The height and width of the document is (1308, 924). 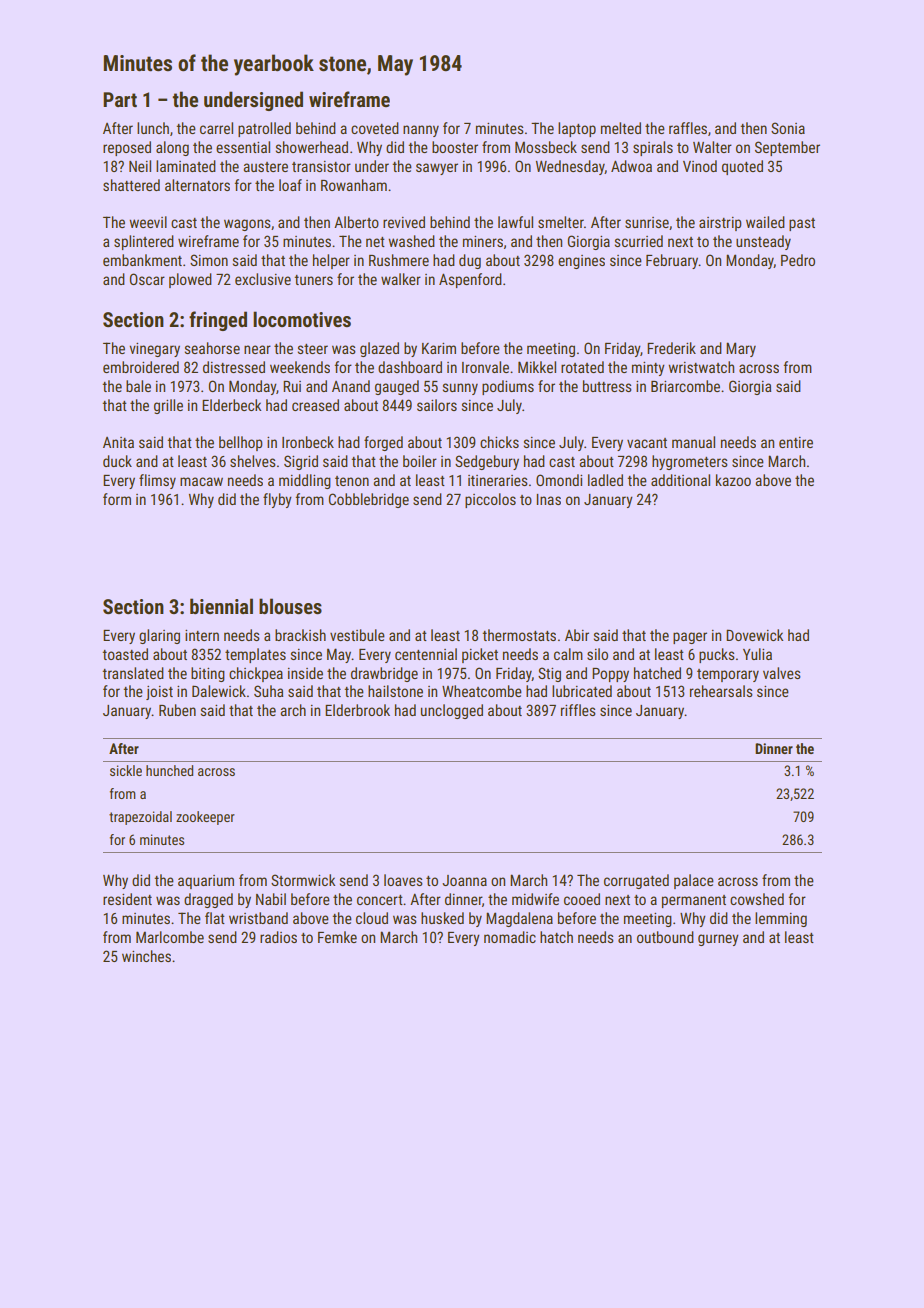 I want to click on nomadic, so click(x=510, y=937).
